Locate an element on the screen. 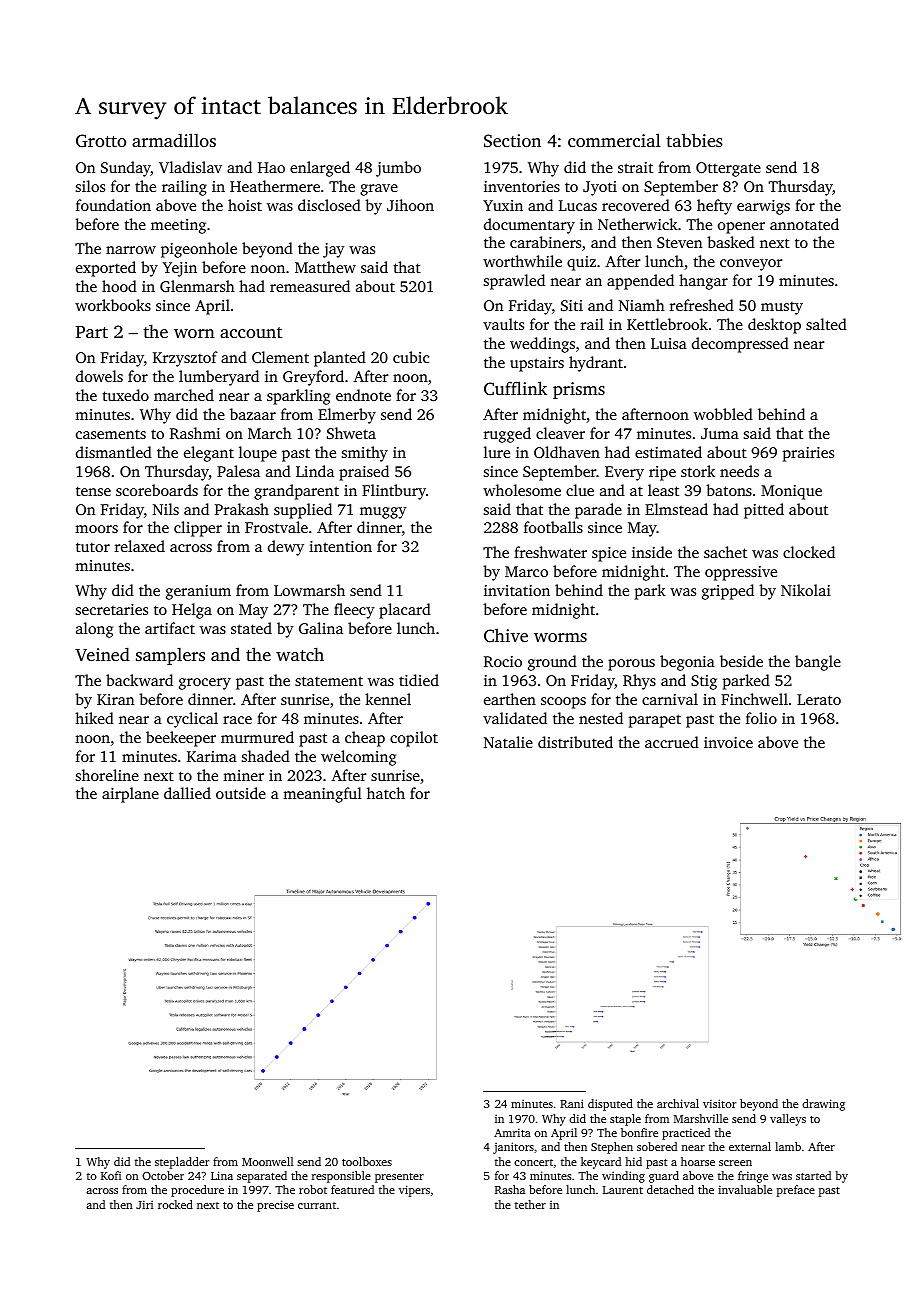 Image resolution: width=924 pixels, height=1314 pixels. Lerato is located at coordinates (819, 699).
